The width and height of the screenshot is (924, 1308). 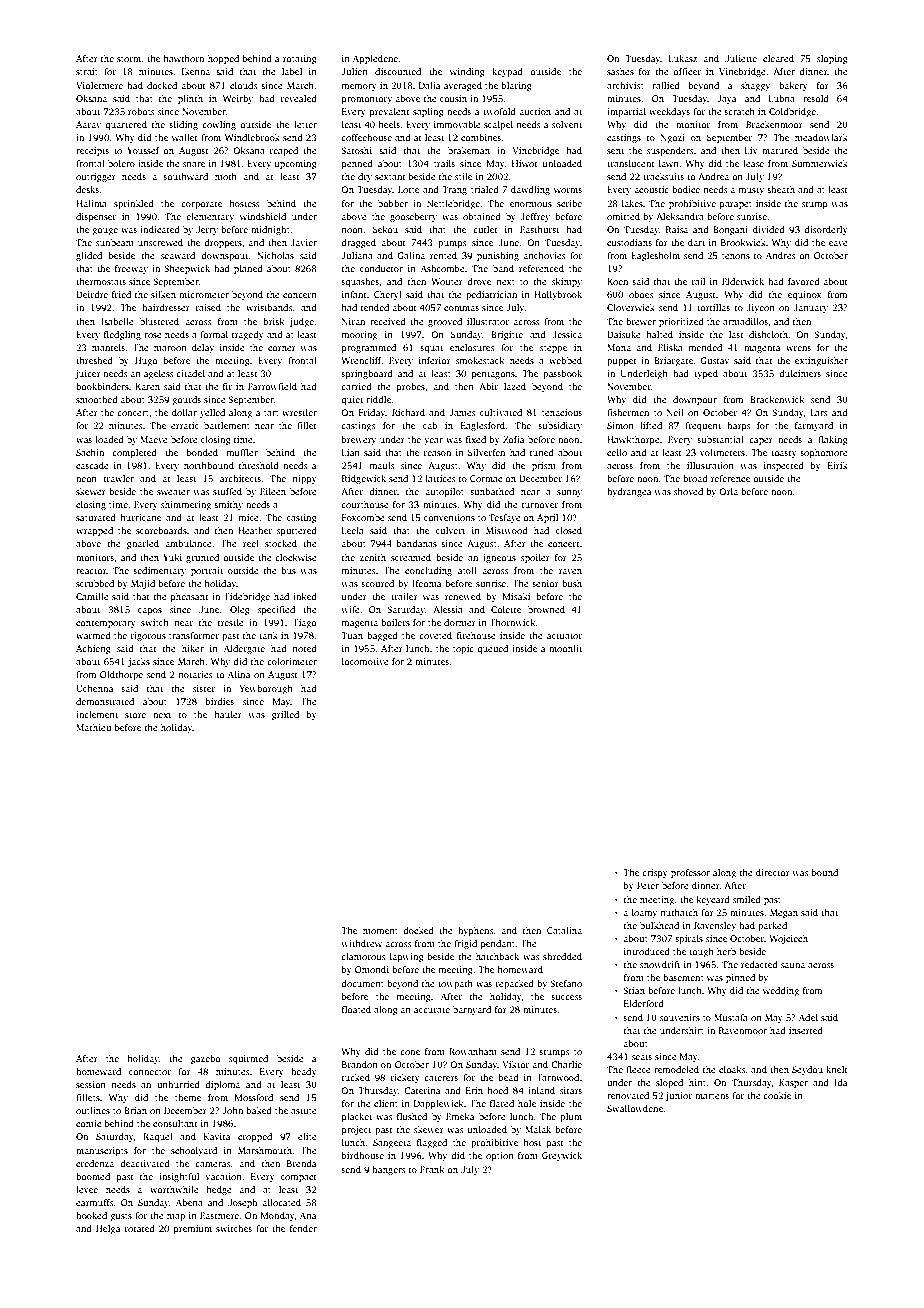 What do you see at coordinates (300, 59) in the screenshot?
I see `rotating` at bounding box center [300, 59].
